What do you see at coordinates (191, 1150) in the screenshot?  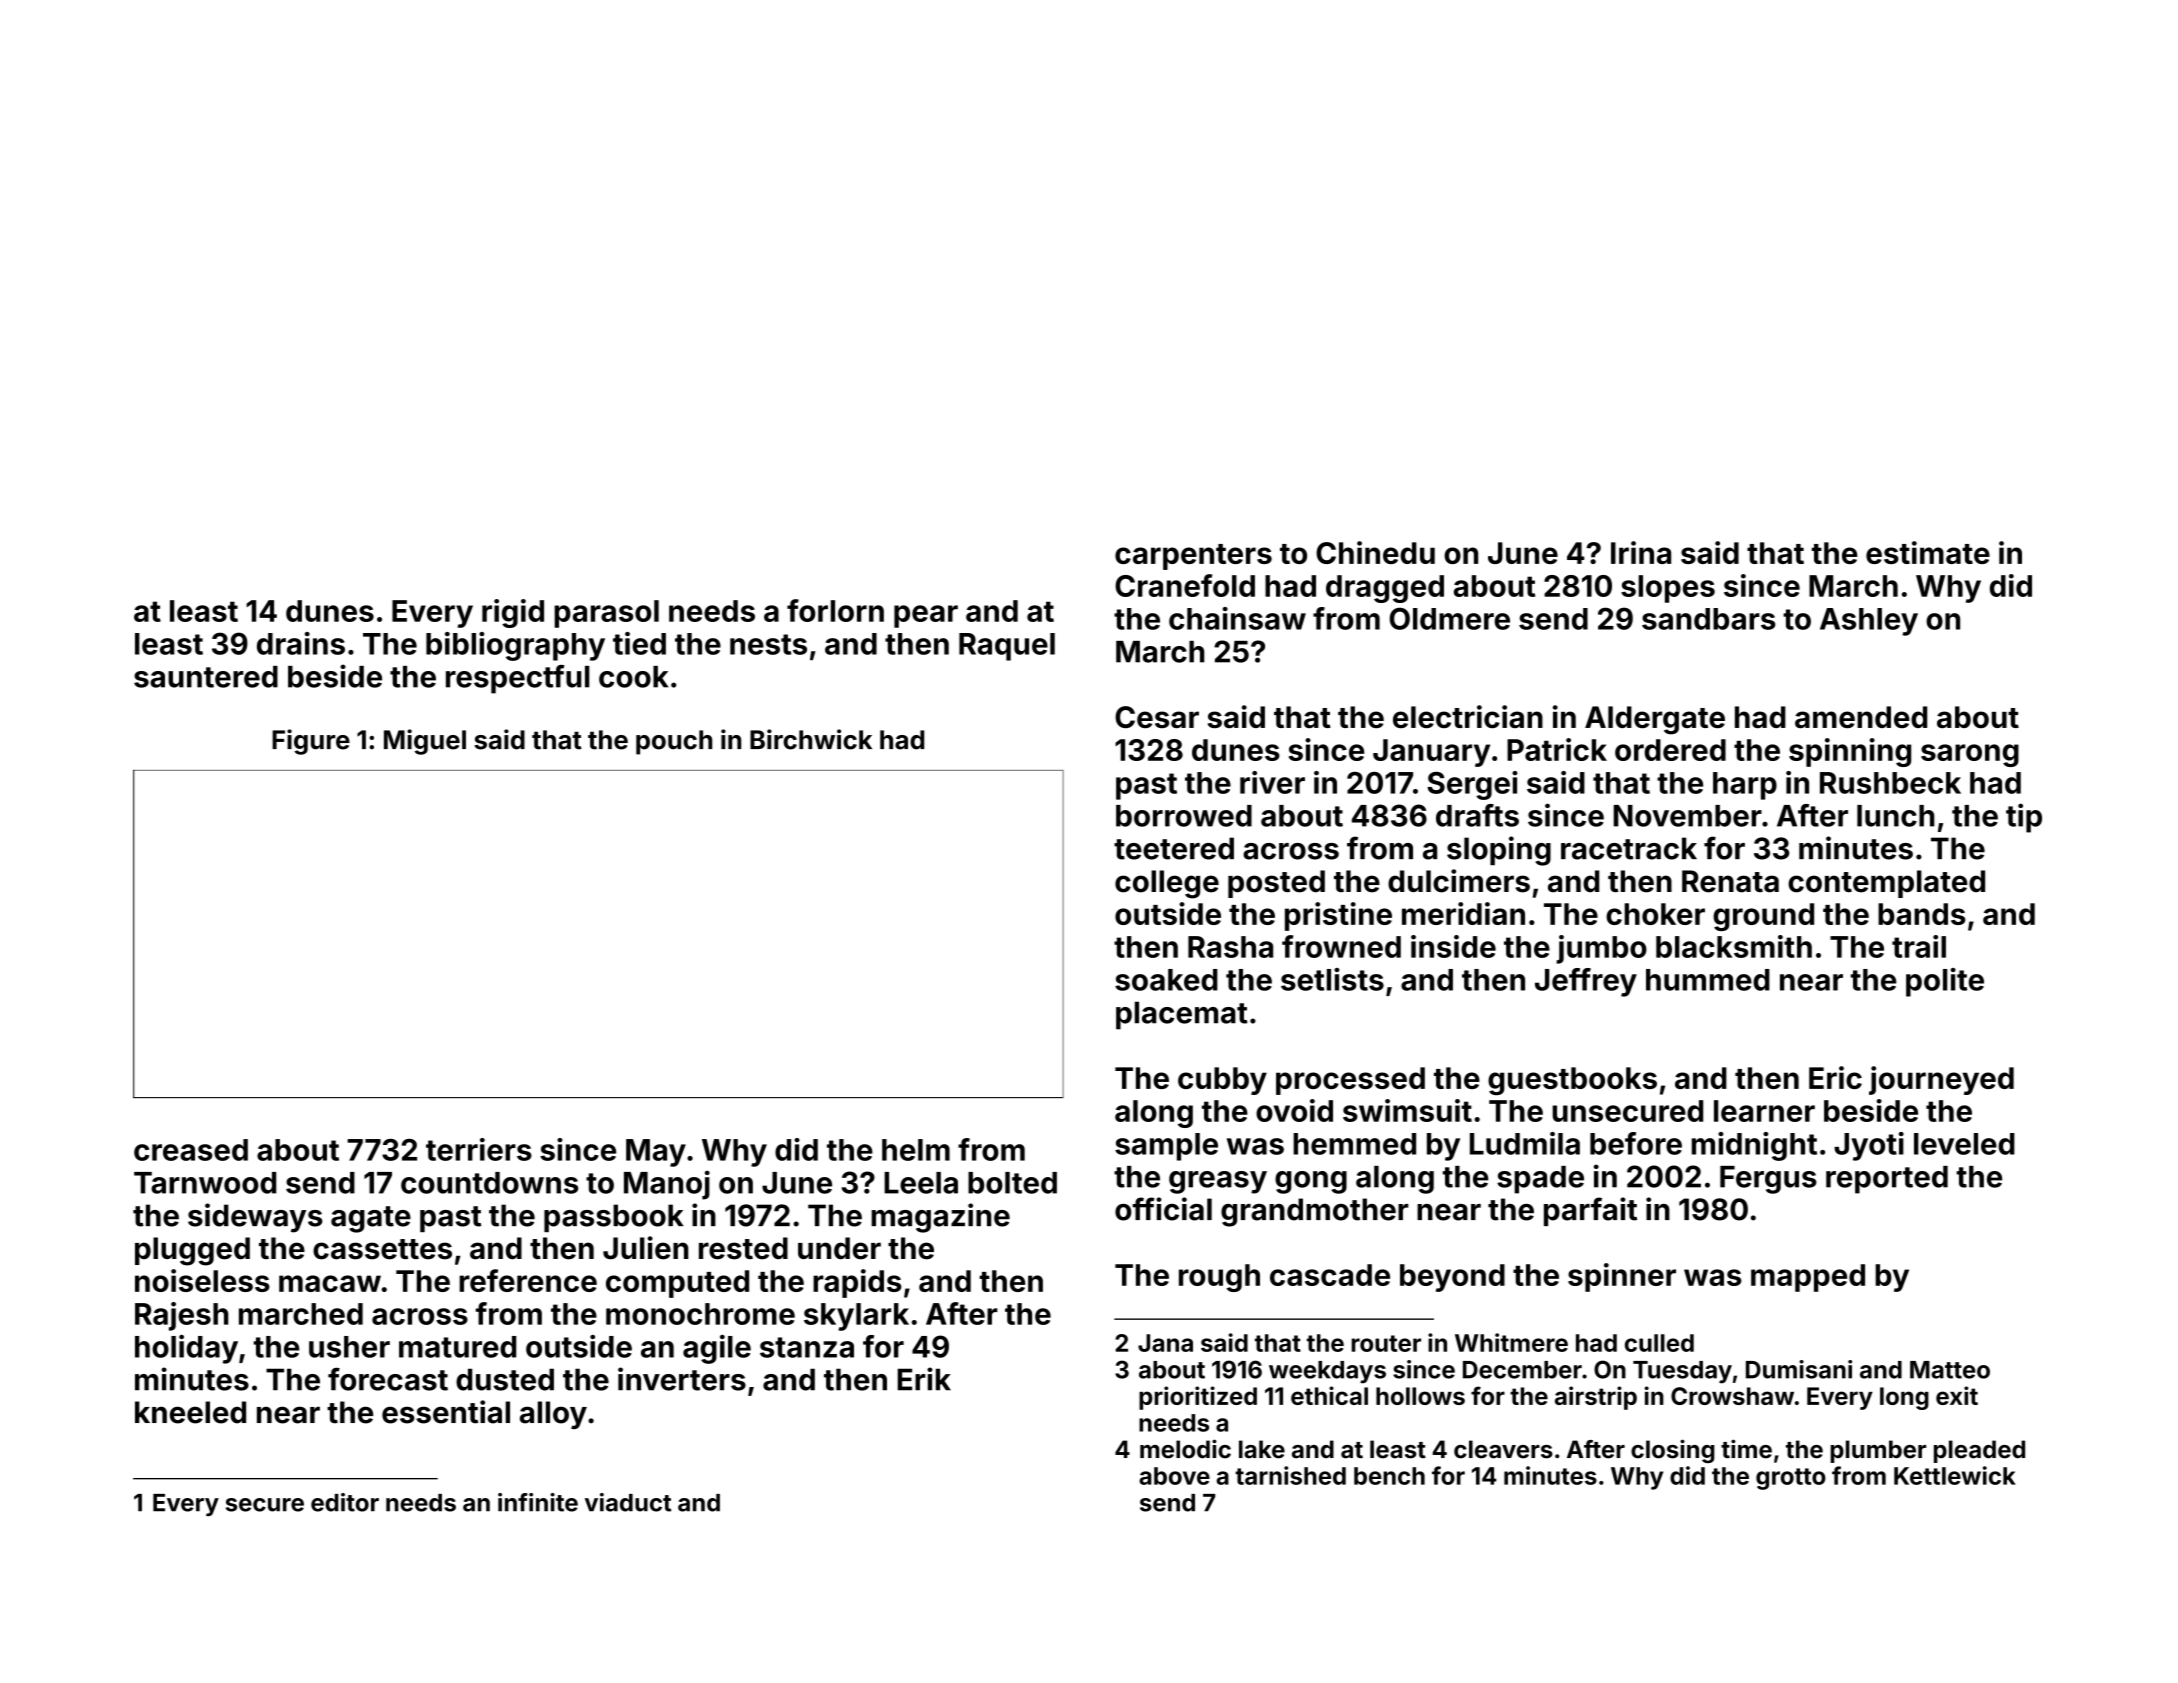 I see `creased` at bounding box center [191, 1150].
